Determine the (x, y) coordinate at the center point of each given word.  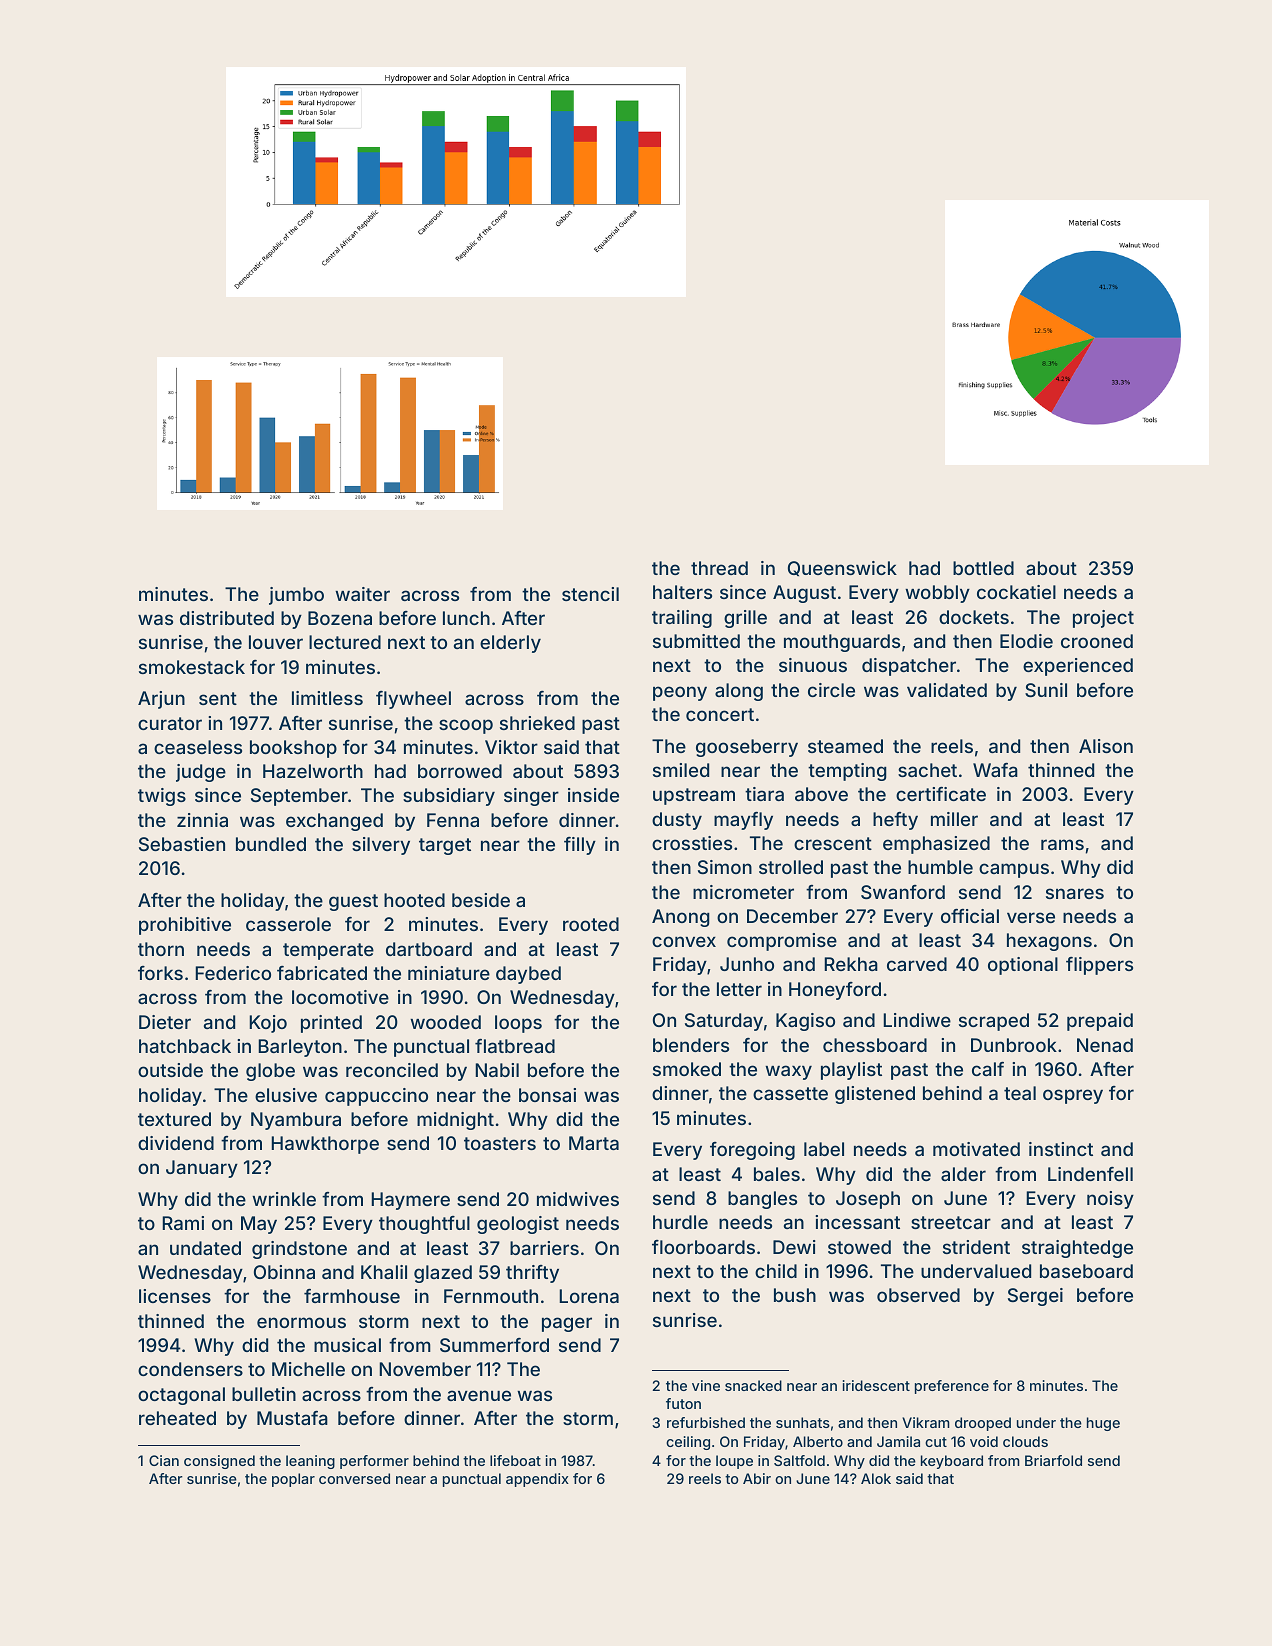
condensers (190, 1369)
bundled (271, 844)
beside (481, 900)
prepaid (1100, 1022)
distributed (227, 618)
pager (567, 1324)
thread (719, 568)
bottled (983, 568)
